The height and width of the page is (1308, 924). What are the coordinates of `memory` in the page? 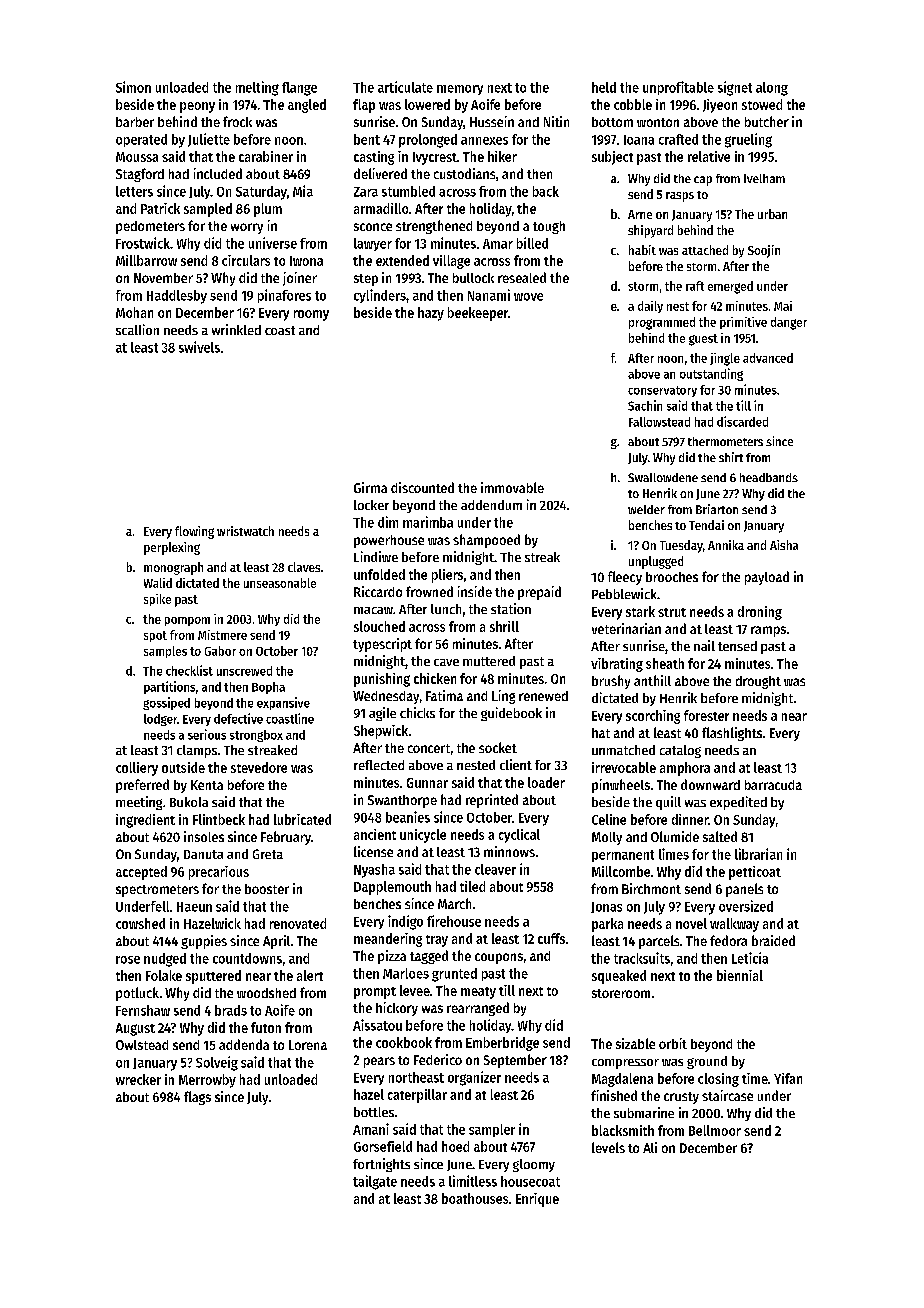 It's located at (460, 90).
